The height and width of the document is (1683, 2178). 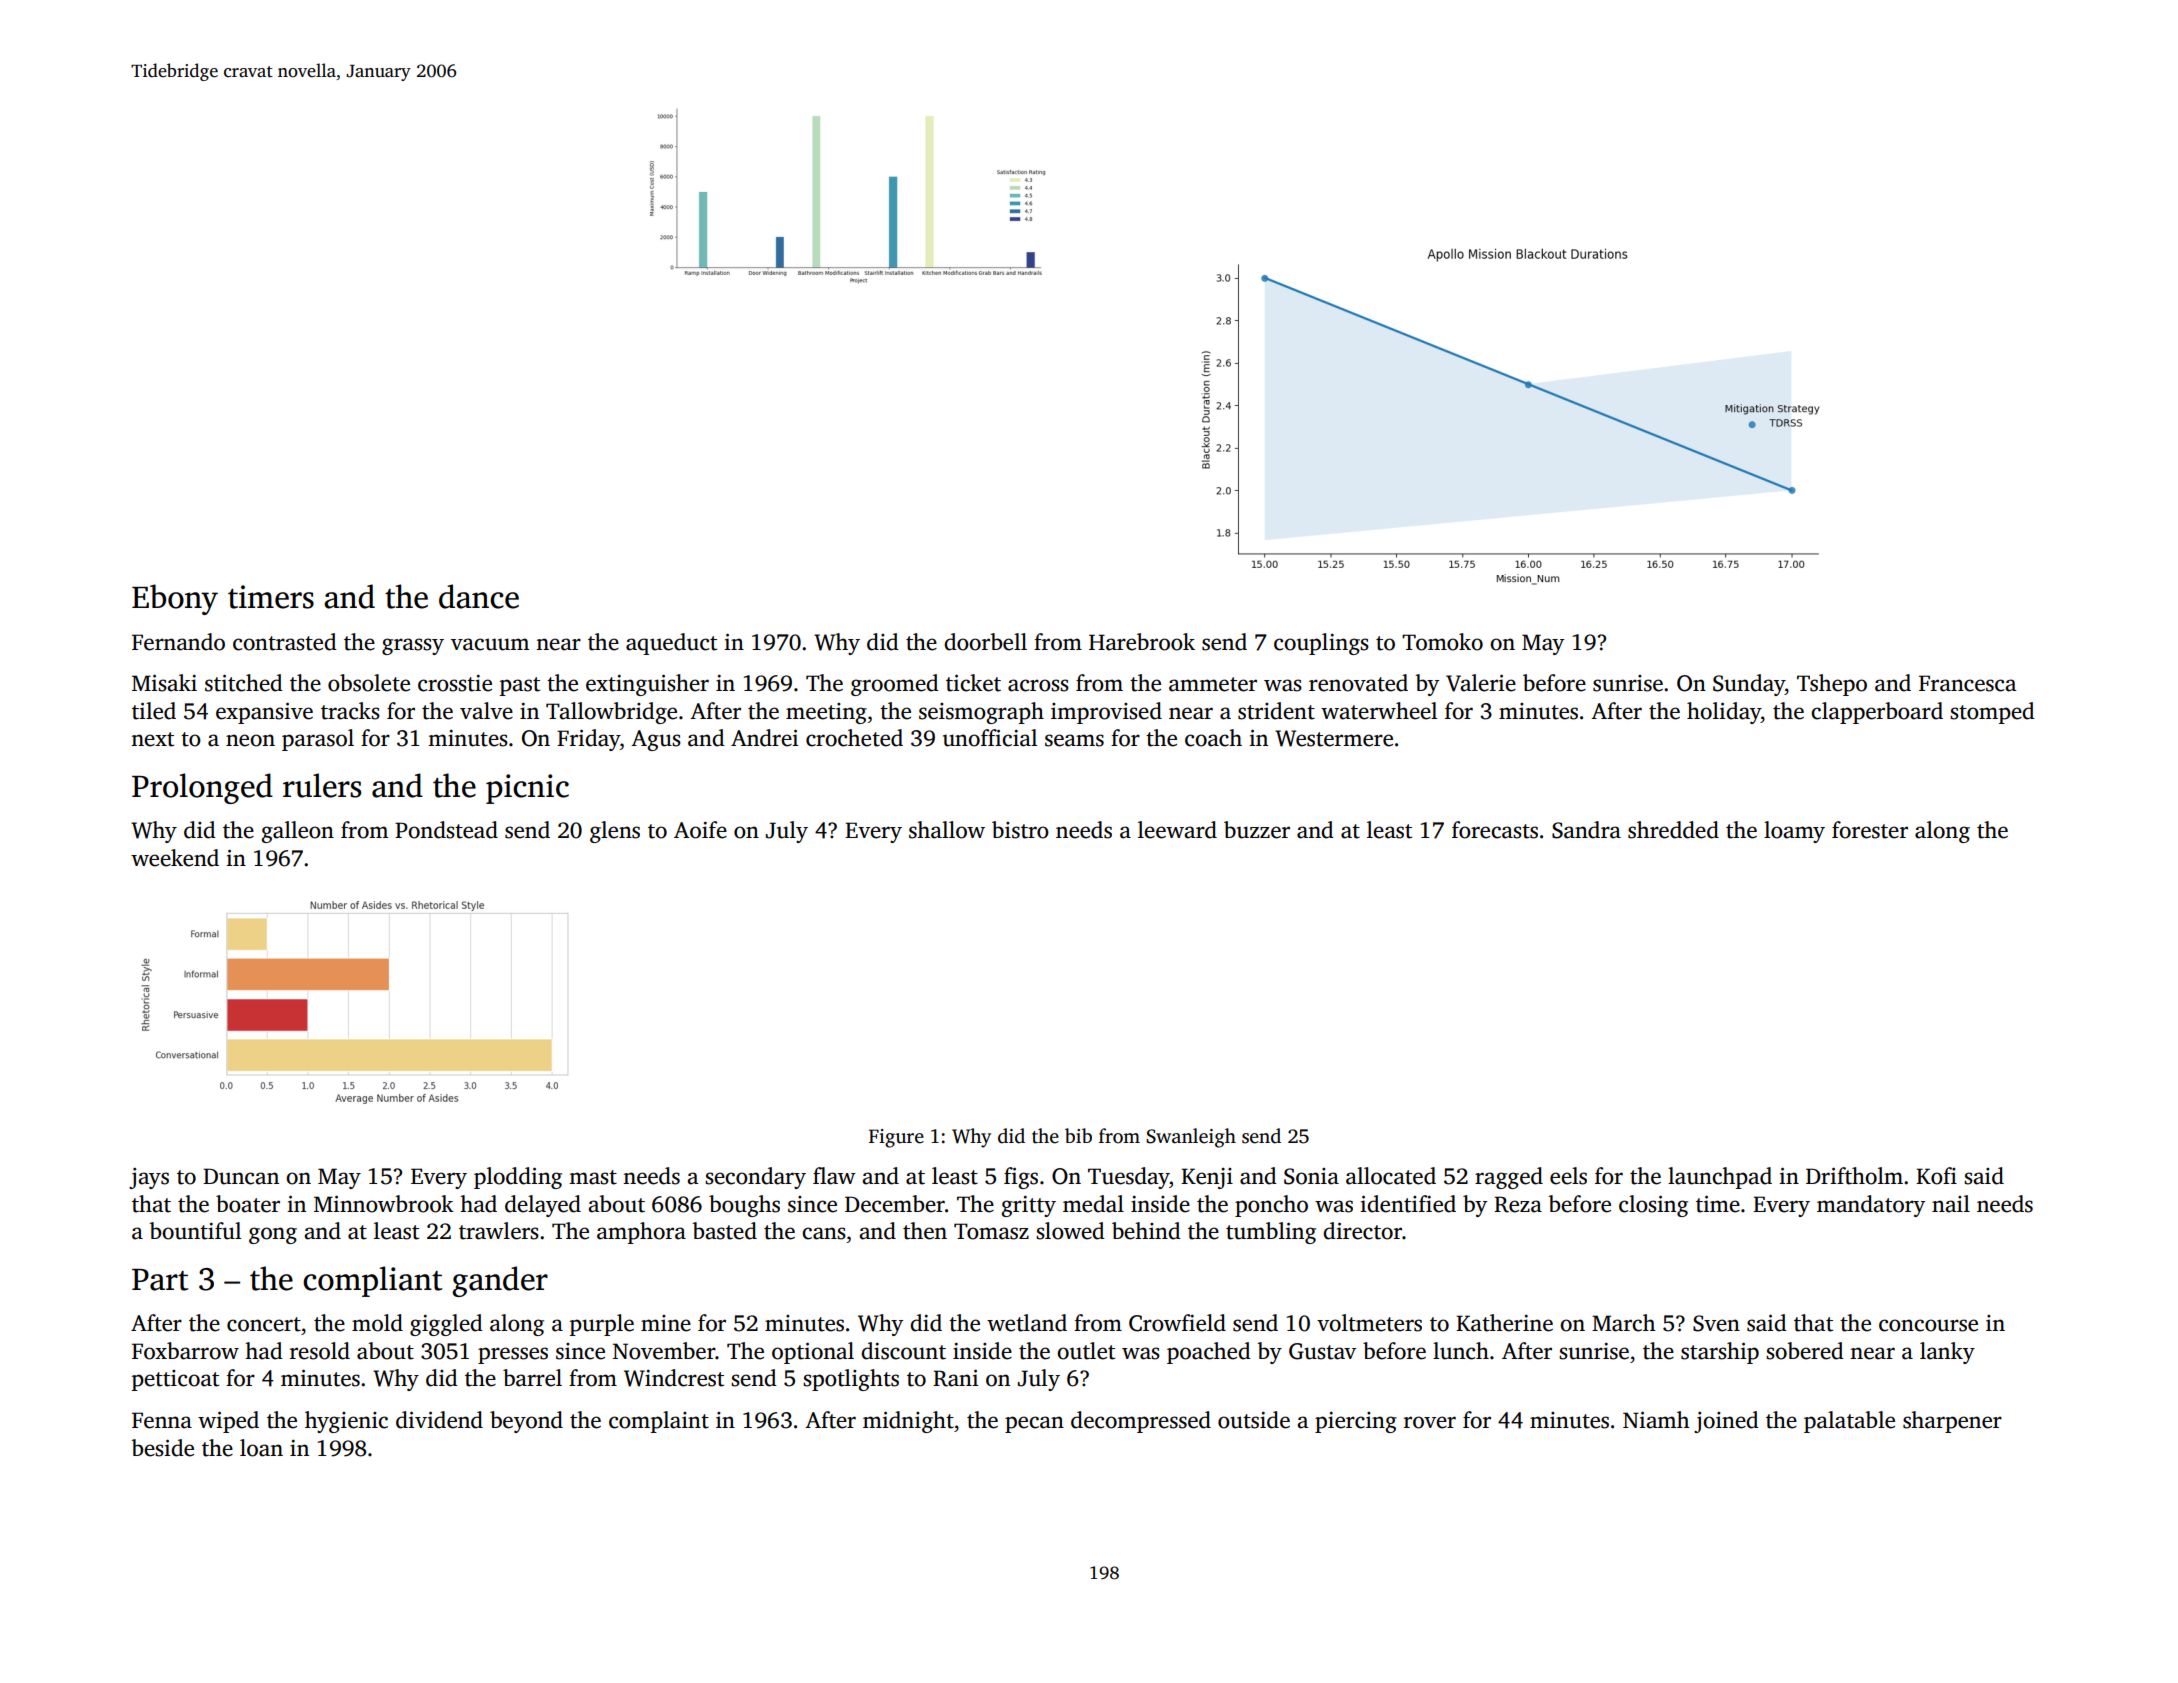 I want to click on Harebrook, so click(x=1142, y=642).
